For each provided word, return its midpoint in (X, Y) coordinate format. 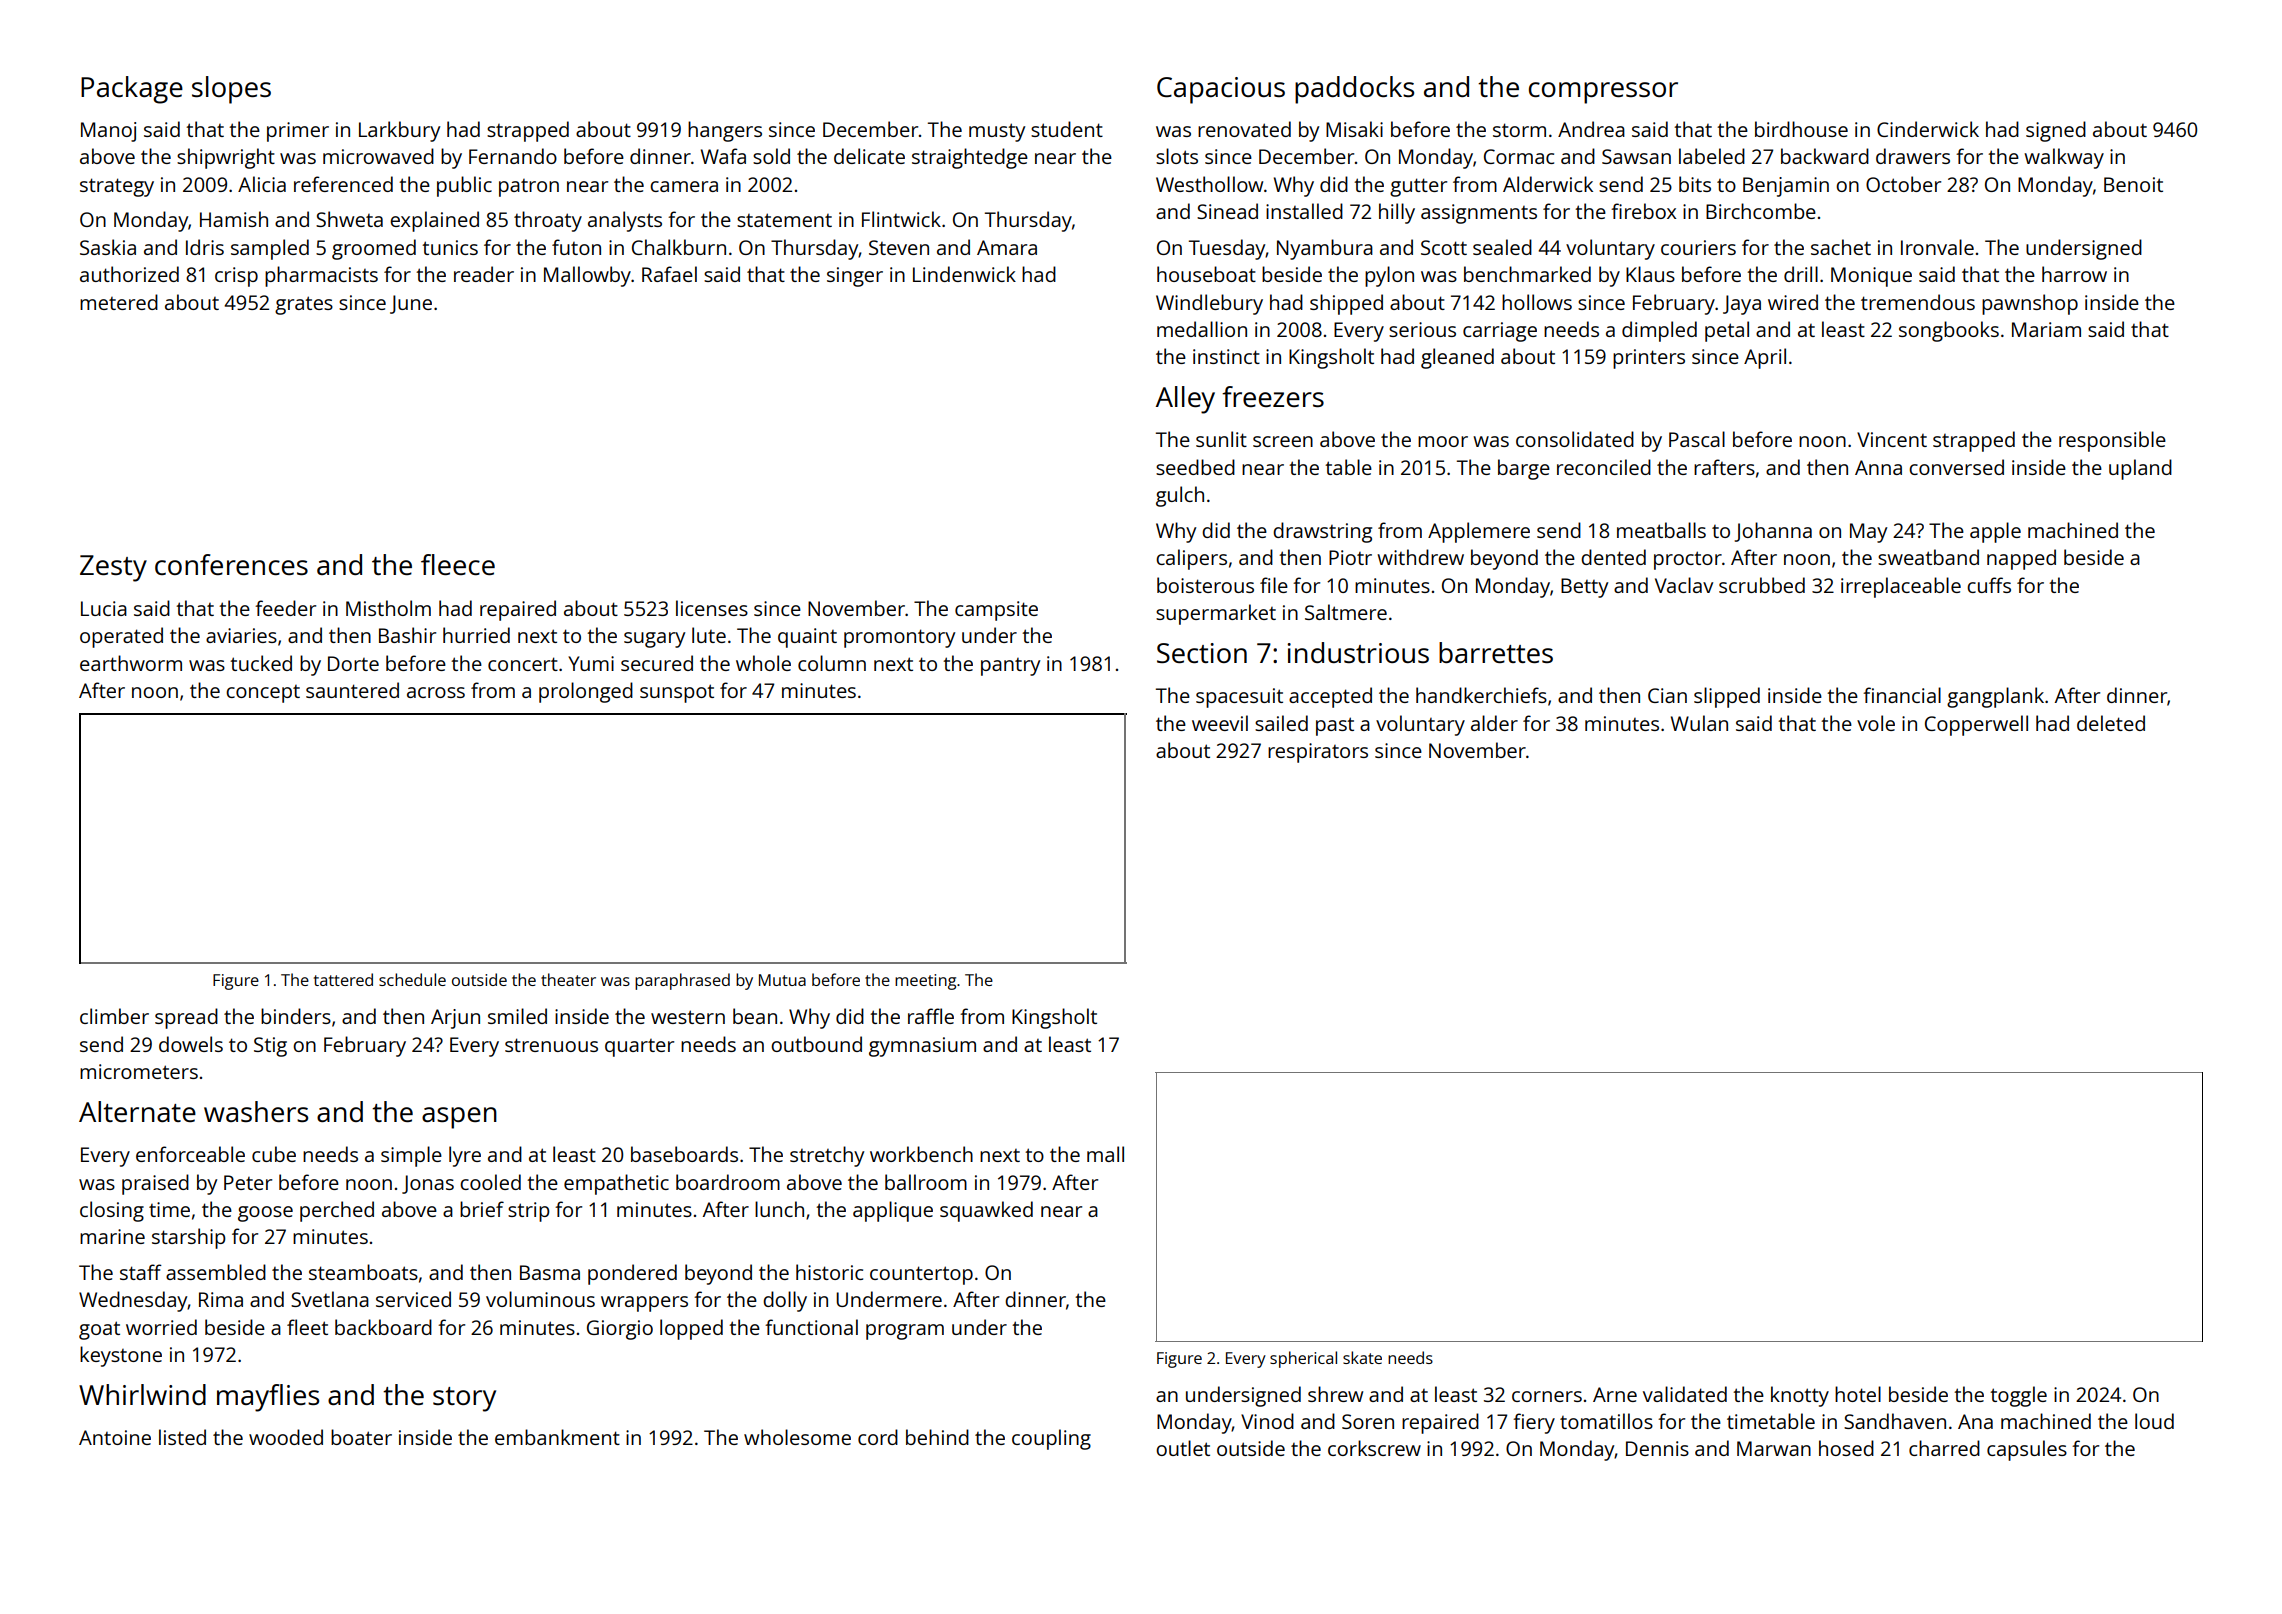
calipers (1191, 559)
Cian (1667, 695)
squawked (986, 1211)
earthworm (131, 663)
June (411, 304)
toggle (2018, 1396)
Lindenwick (964, 274)
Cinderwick (1928, 129)
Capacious (1221, 90)
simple (411, 1156)
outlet (1183, 1448)
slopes (231, 90)
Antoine (115, 1437)
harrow (2074, 274)
